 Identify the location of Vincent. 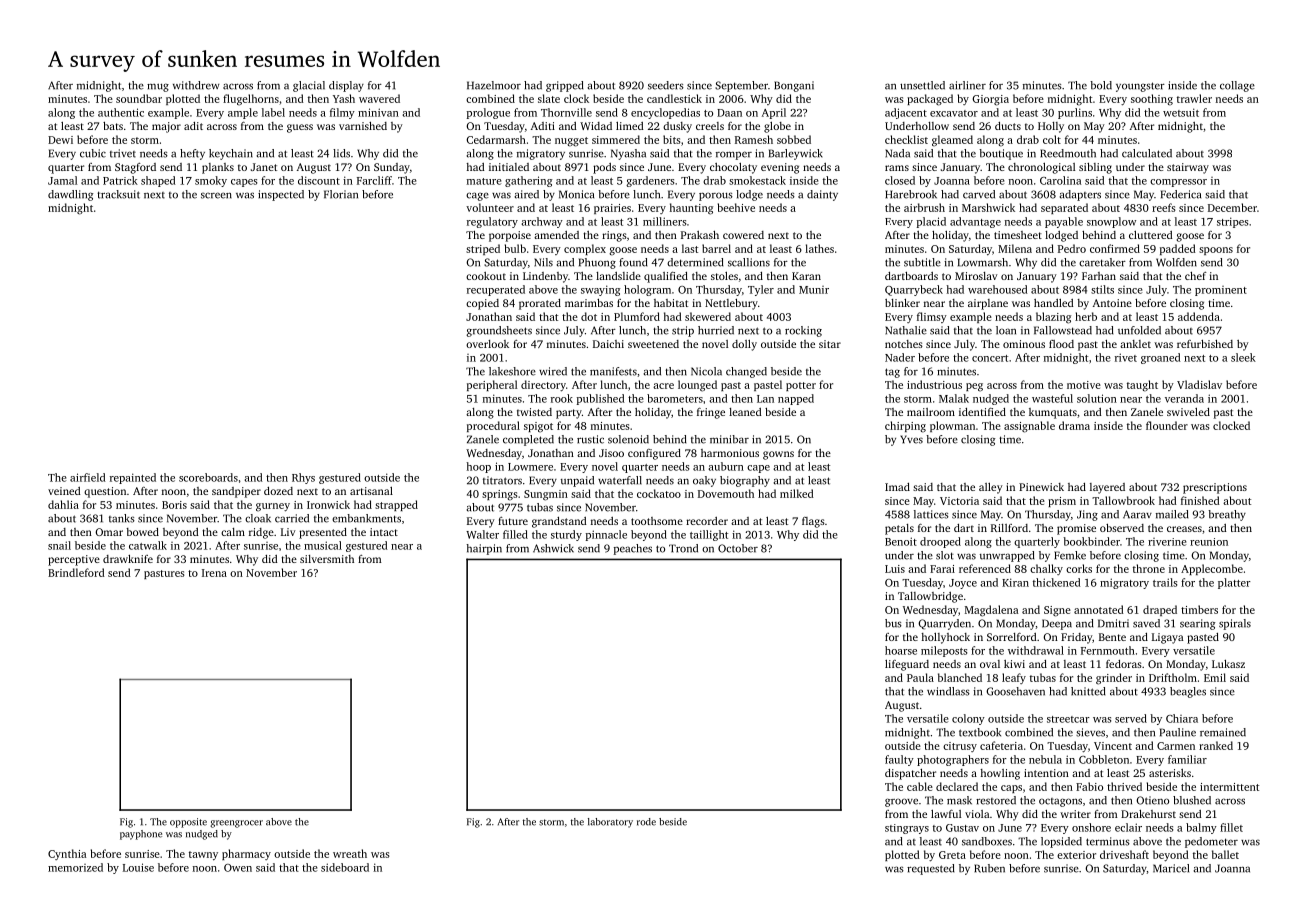
(1113, 746).
